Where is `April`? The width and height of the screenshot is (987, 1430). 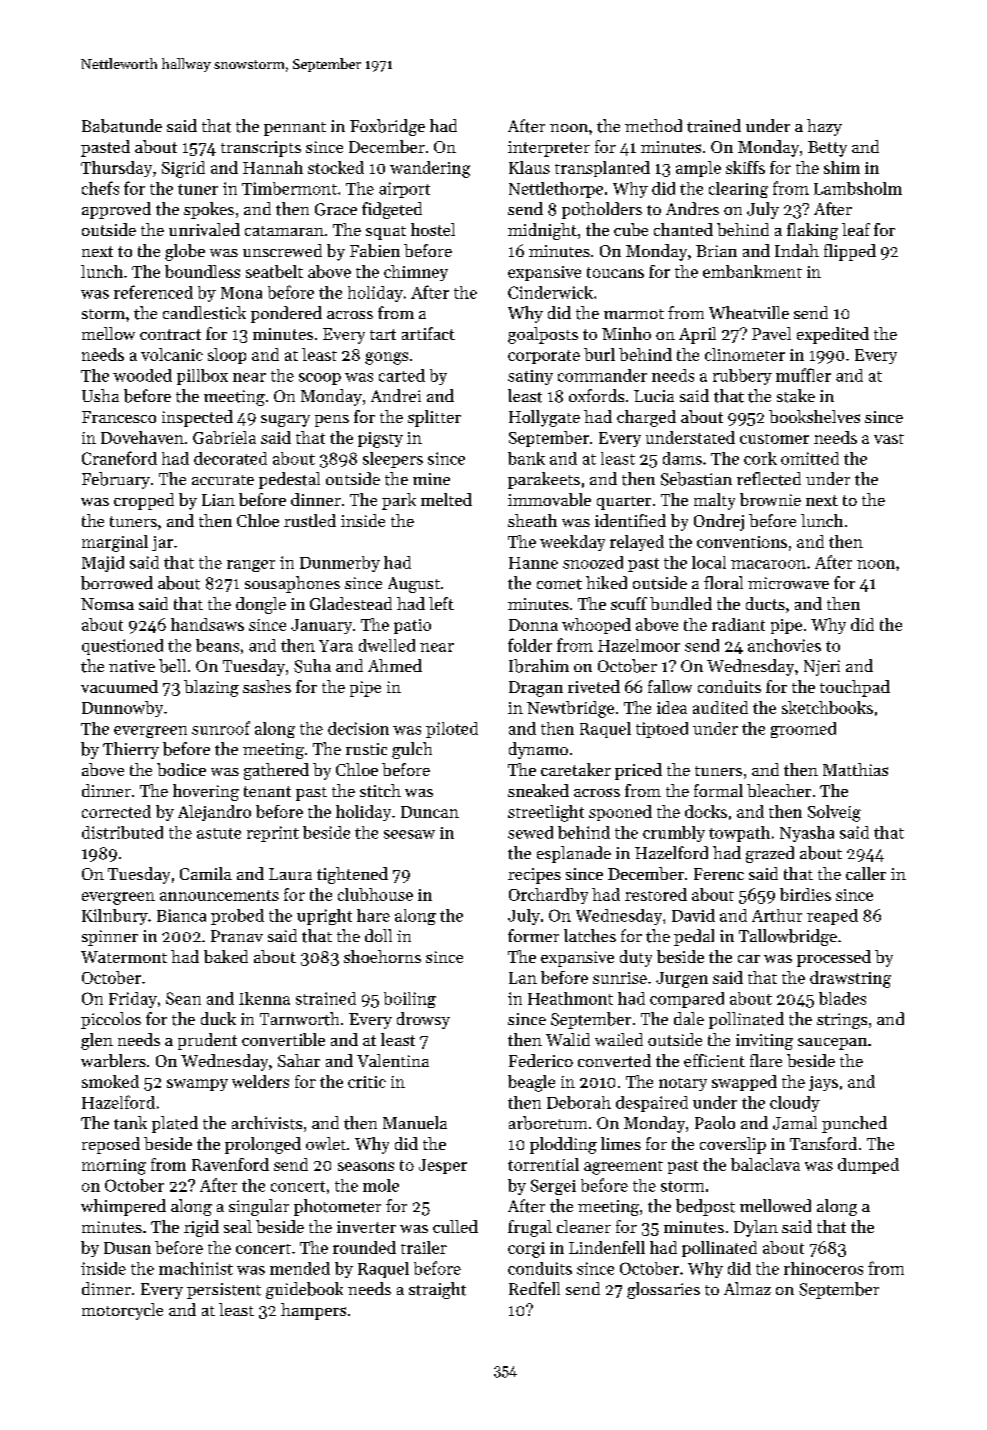 April is located at coordinates (697, 335).
